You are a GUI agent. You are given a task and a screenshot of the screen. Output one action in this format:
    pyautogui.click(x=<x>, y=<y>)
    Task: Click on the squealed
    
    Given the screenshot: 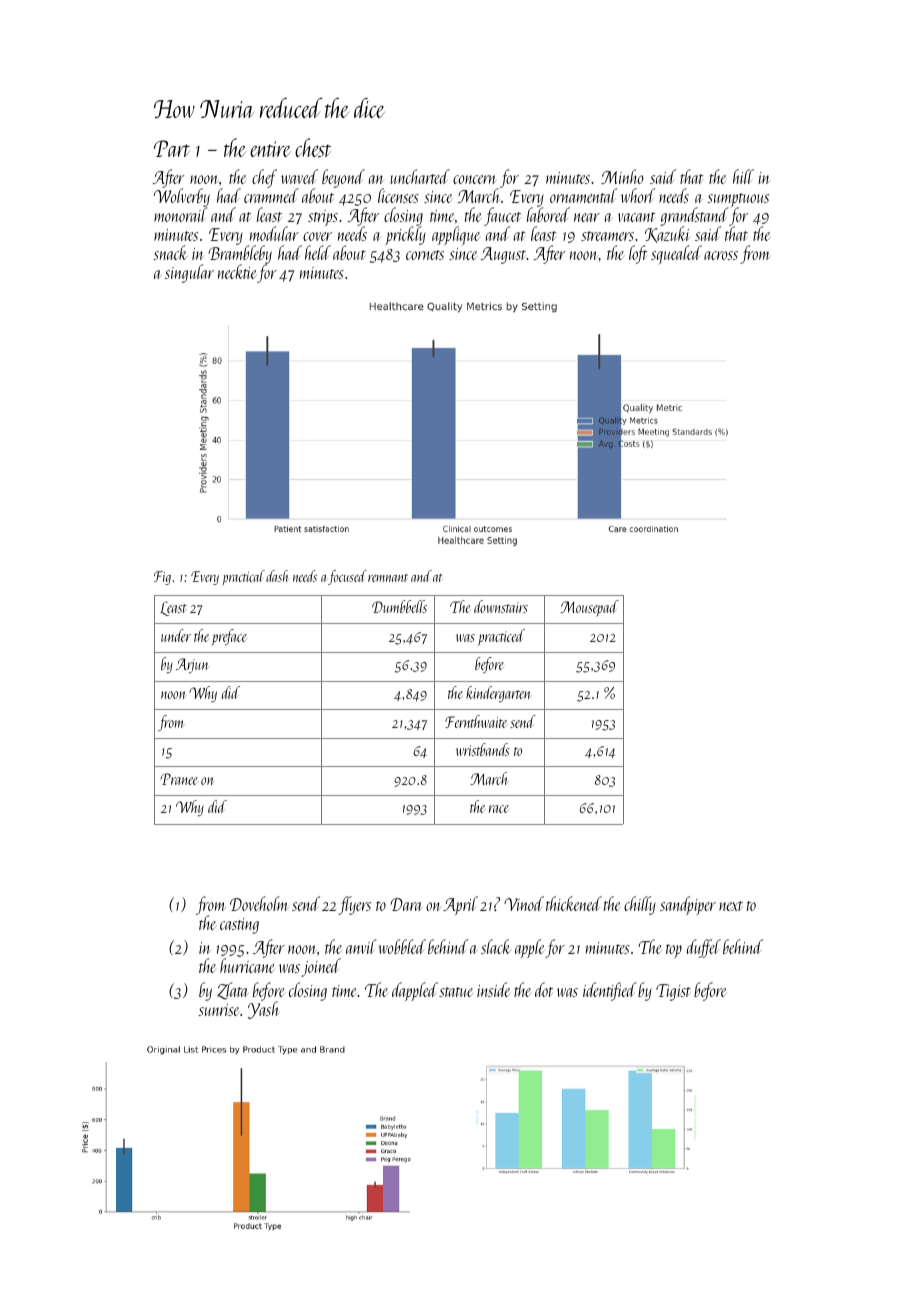 What is the action you would take?
    pyautogui.click(x=676, y=255)
